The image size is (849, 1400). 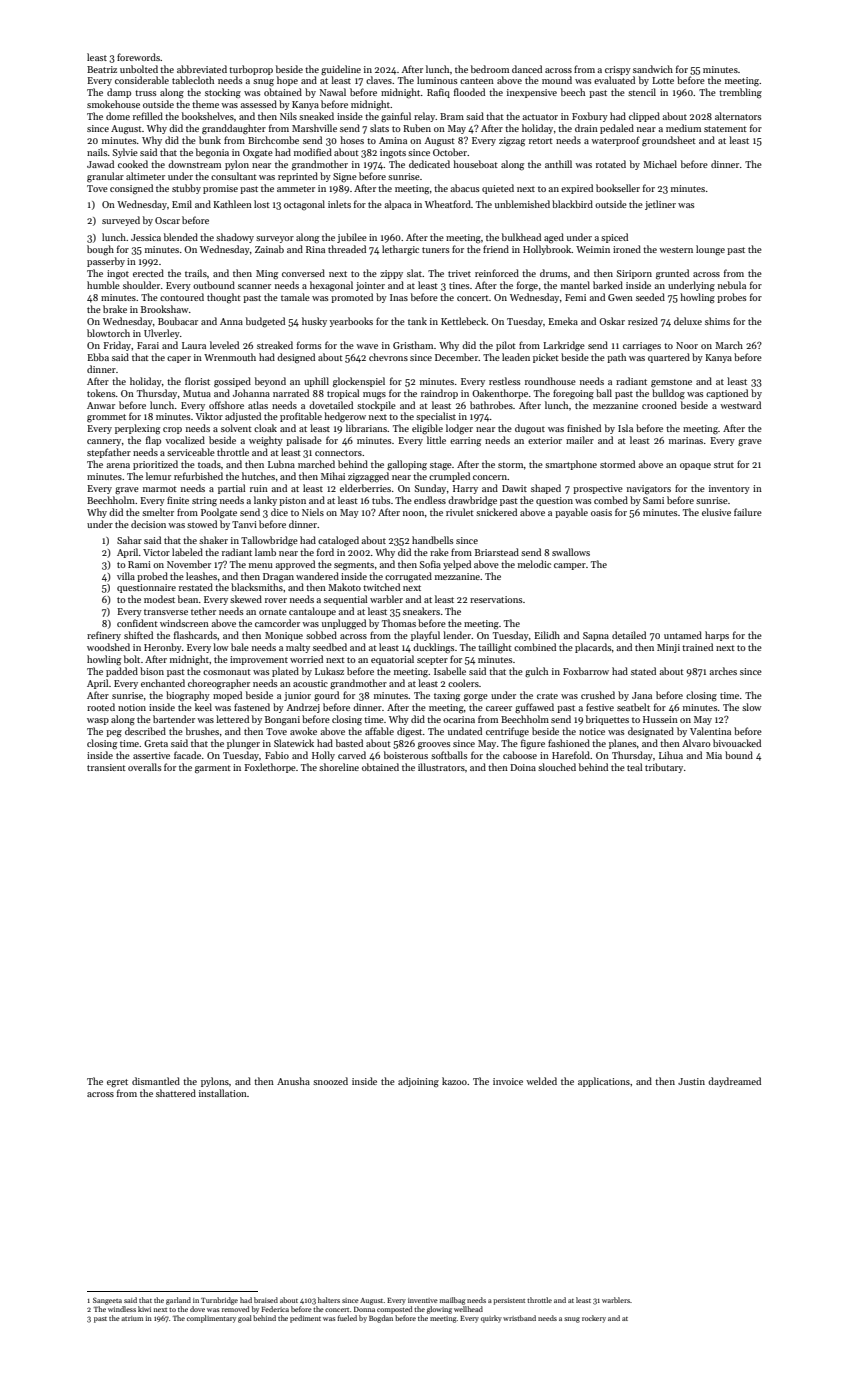 What do you see at coordinates (734, 1082) in the document?
I see `daydreamed` at bounding box center [734, 1082].
